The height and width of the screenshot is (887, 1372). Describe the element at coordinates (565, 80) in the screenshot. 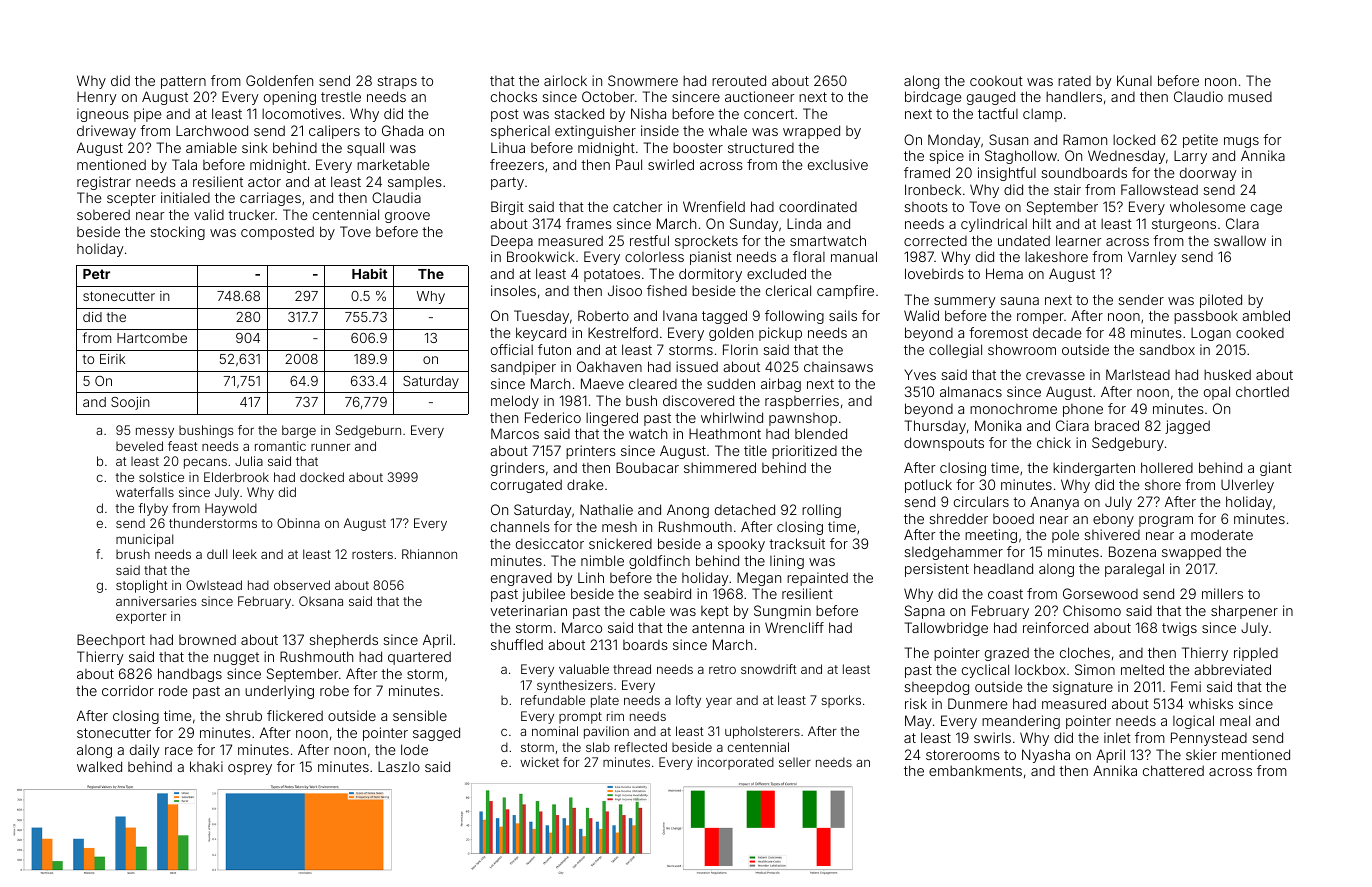

I see `airlock` at that location.
